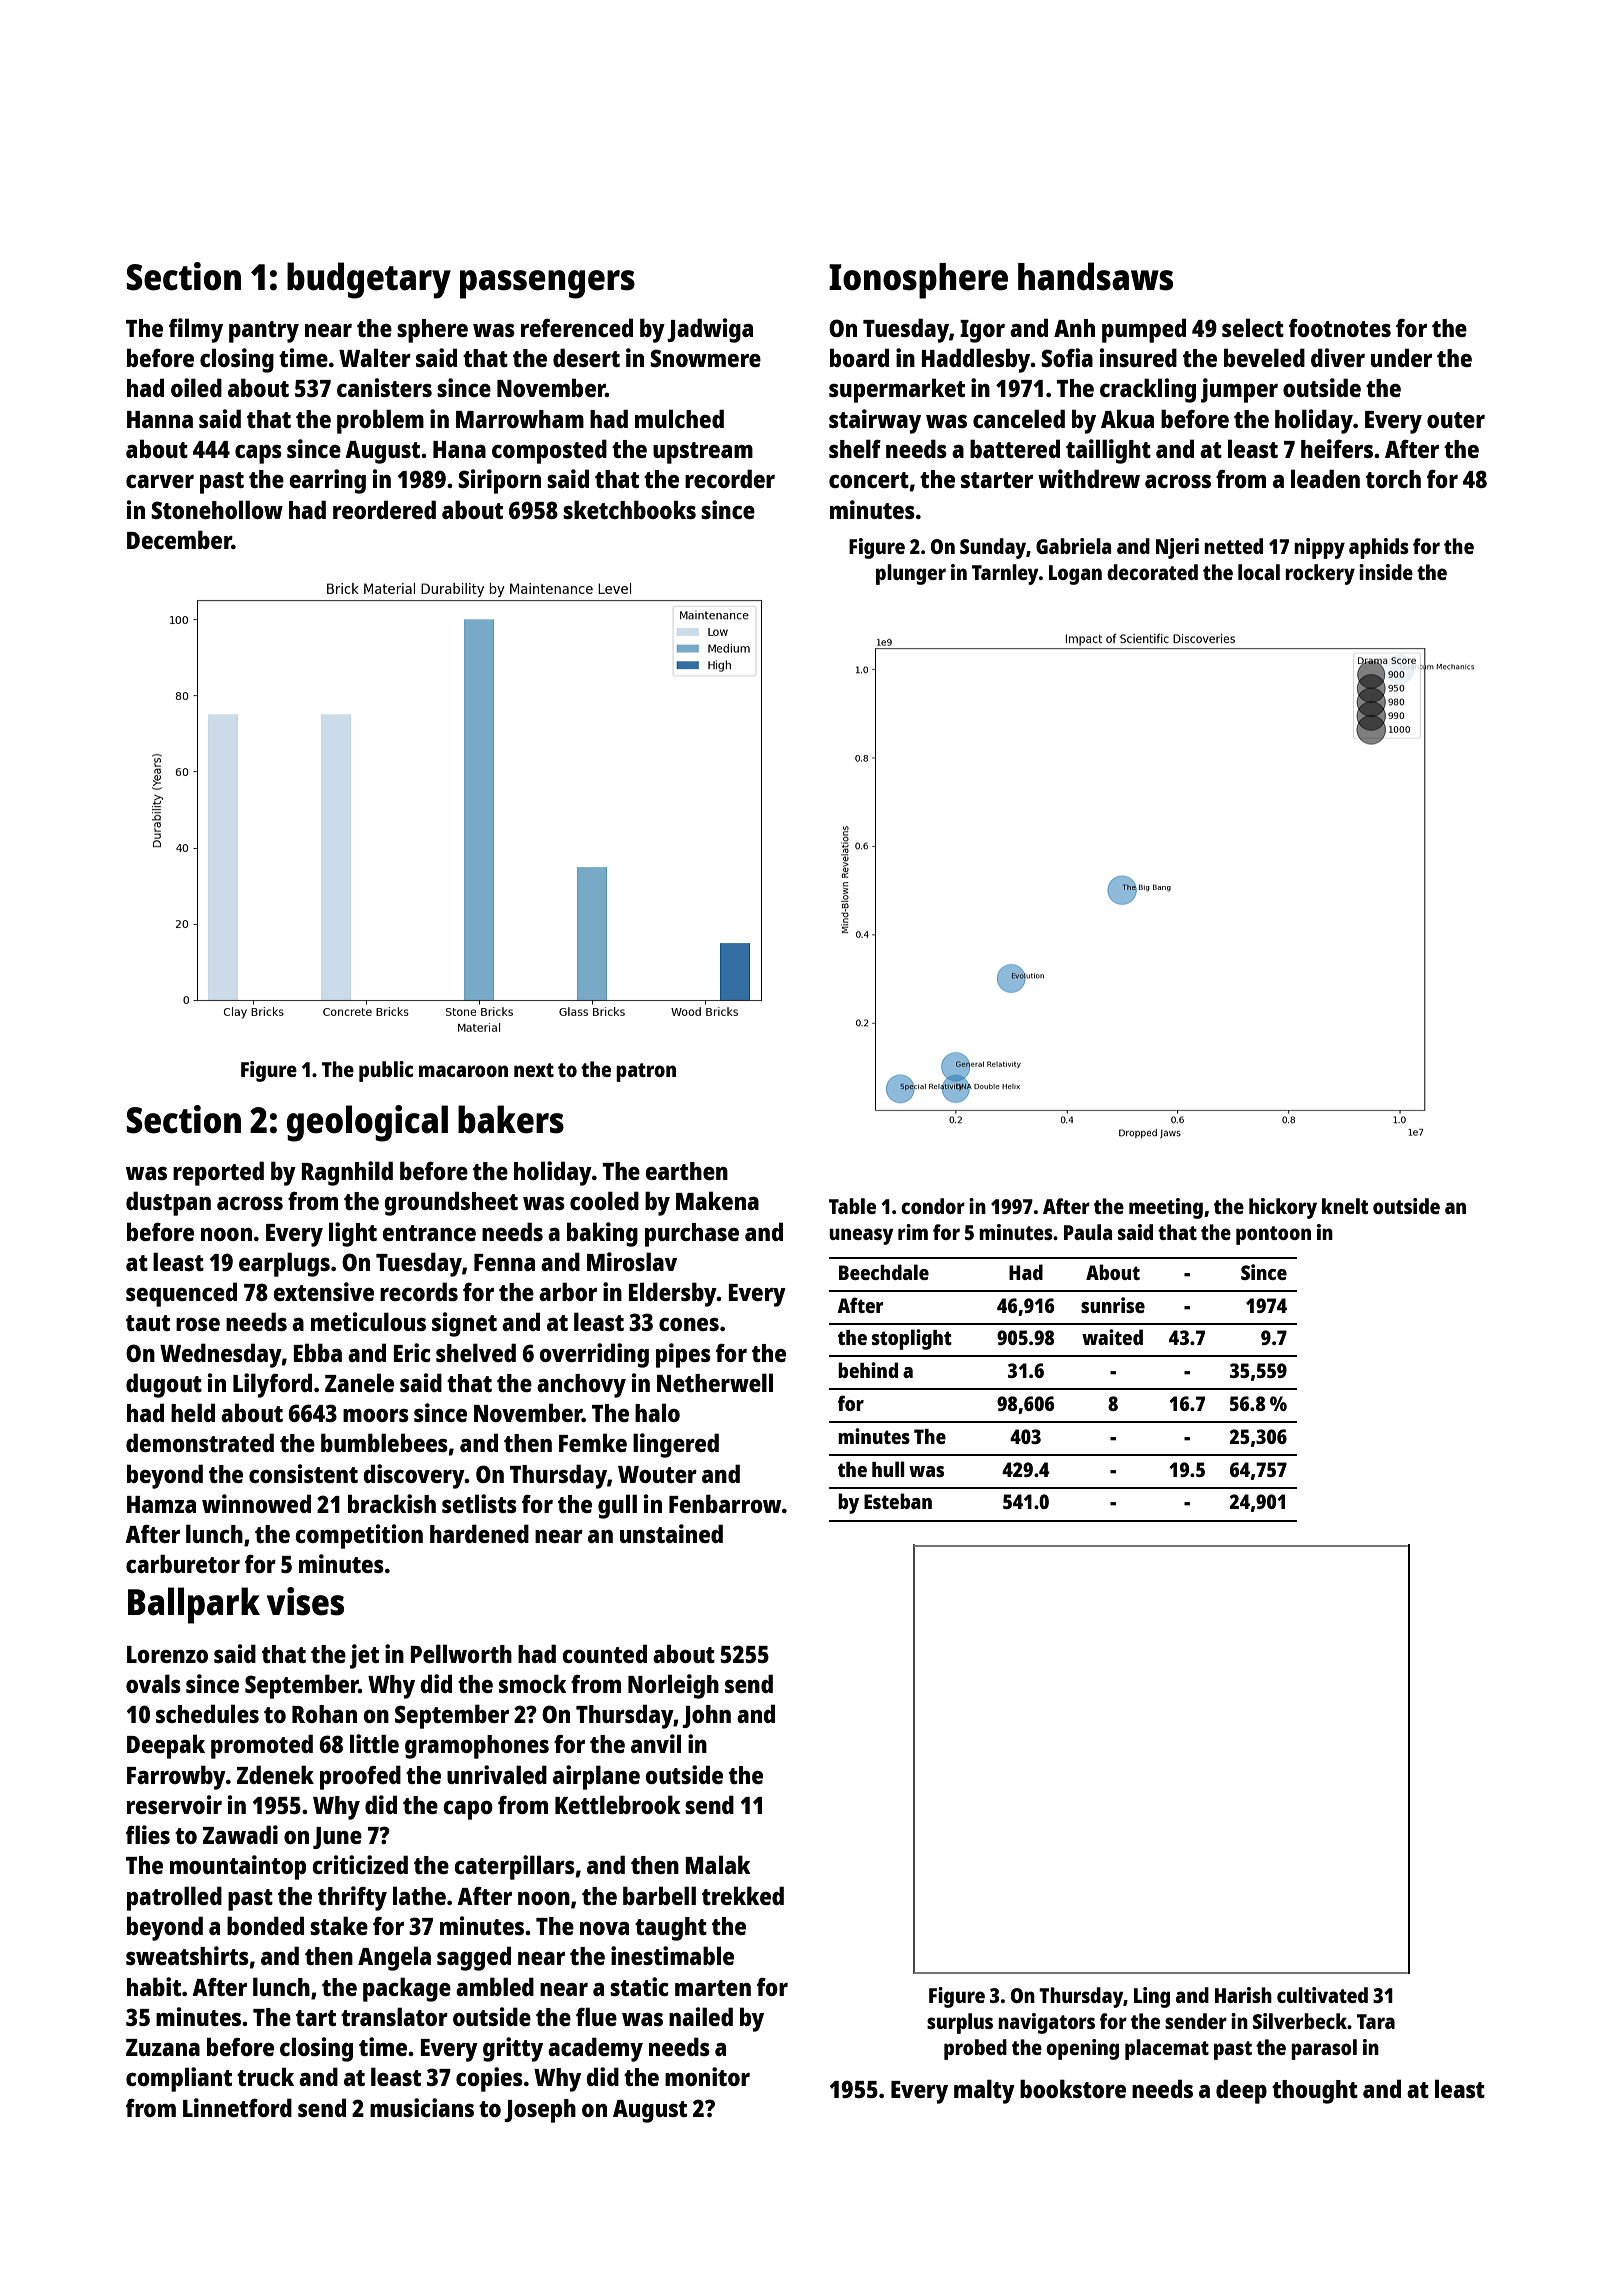  Describe the element at coordinates (1112, 1337) in the page. I see `waited` at that location.
